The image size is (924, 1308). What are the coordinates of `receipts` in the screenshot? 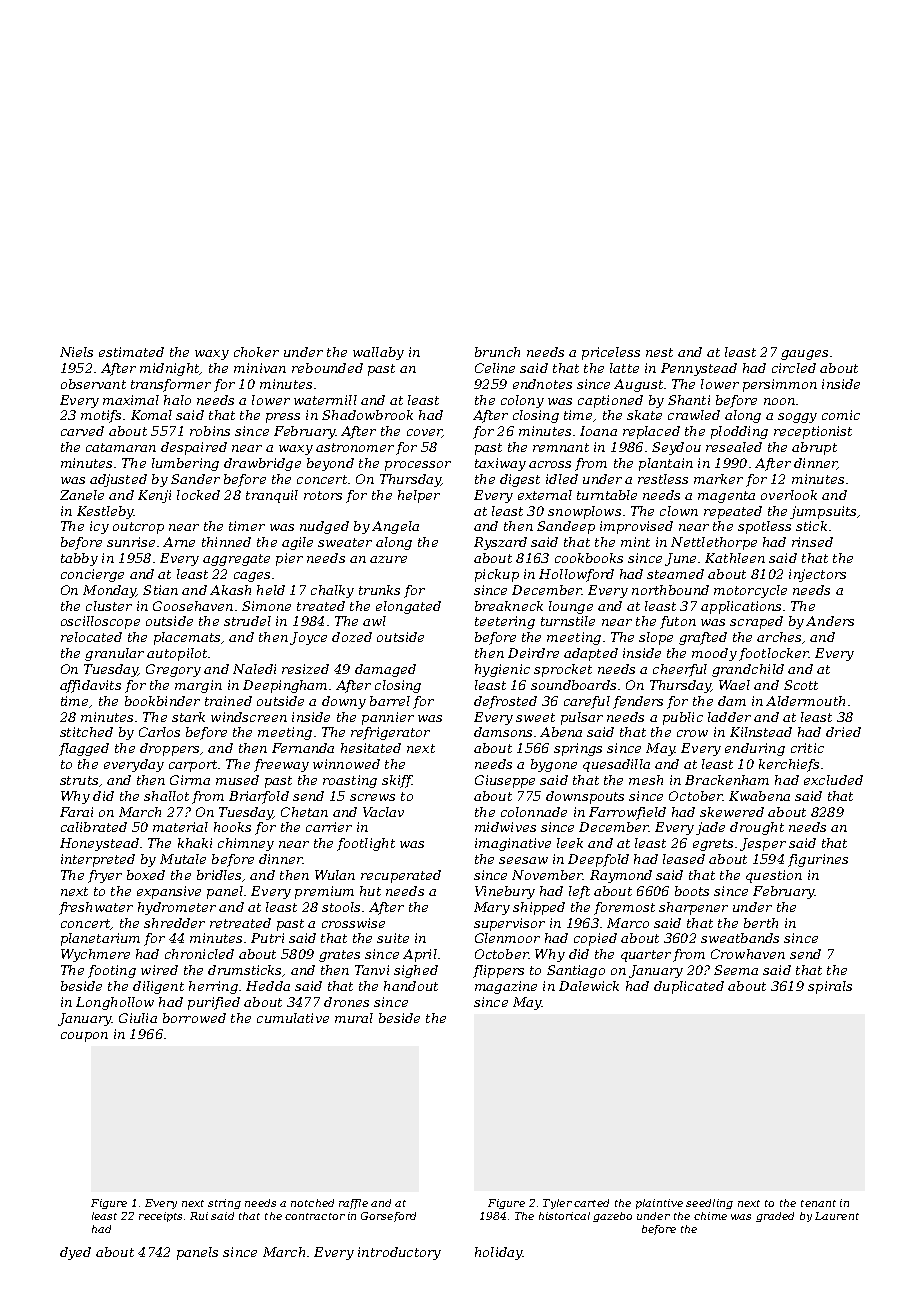 It's located at (160, 1217).
